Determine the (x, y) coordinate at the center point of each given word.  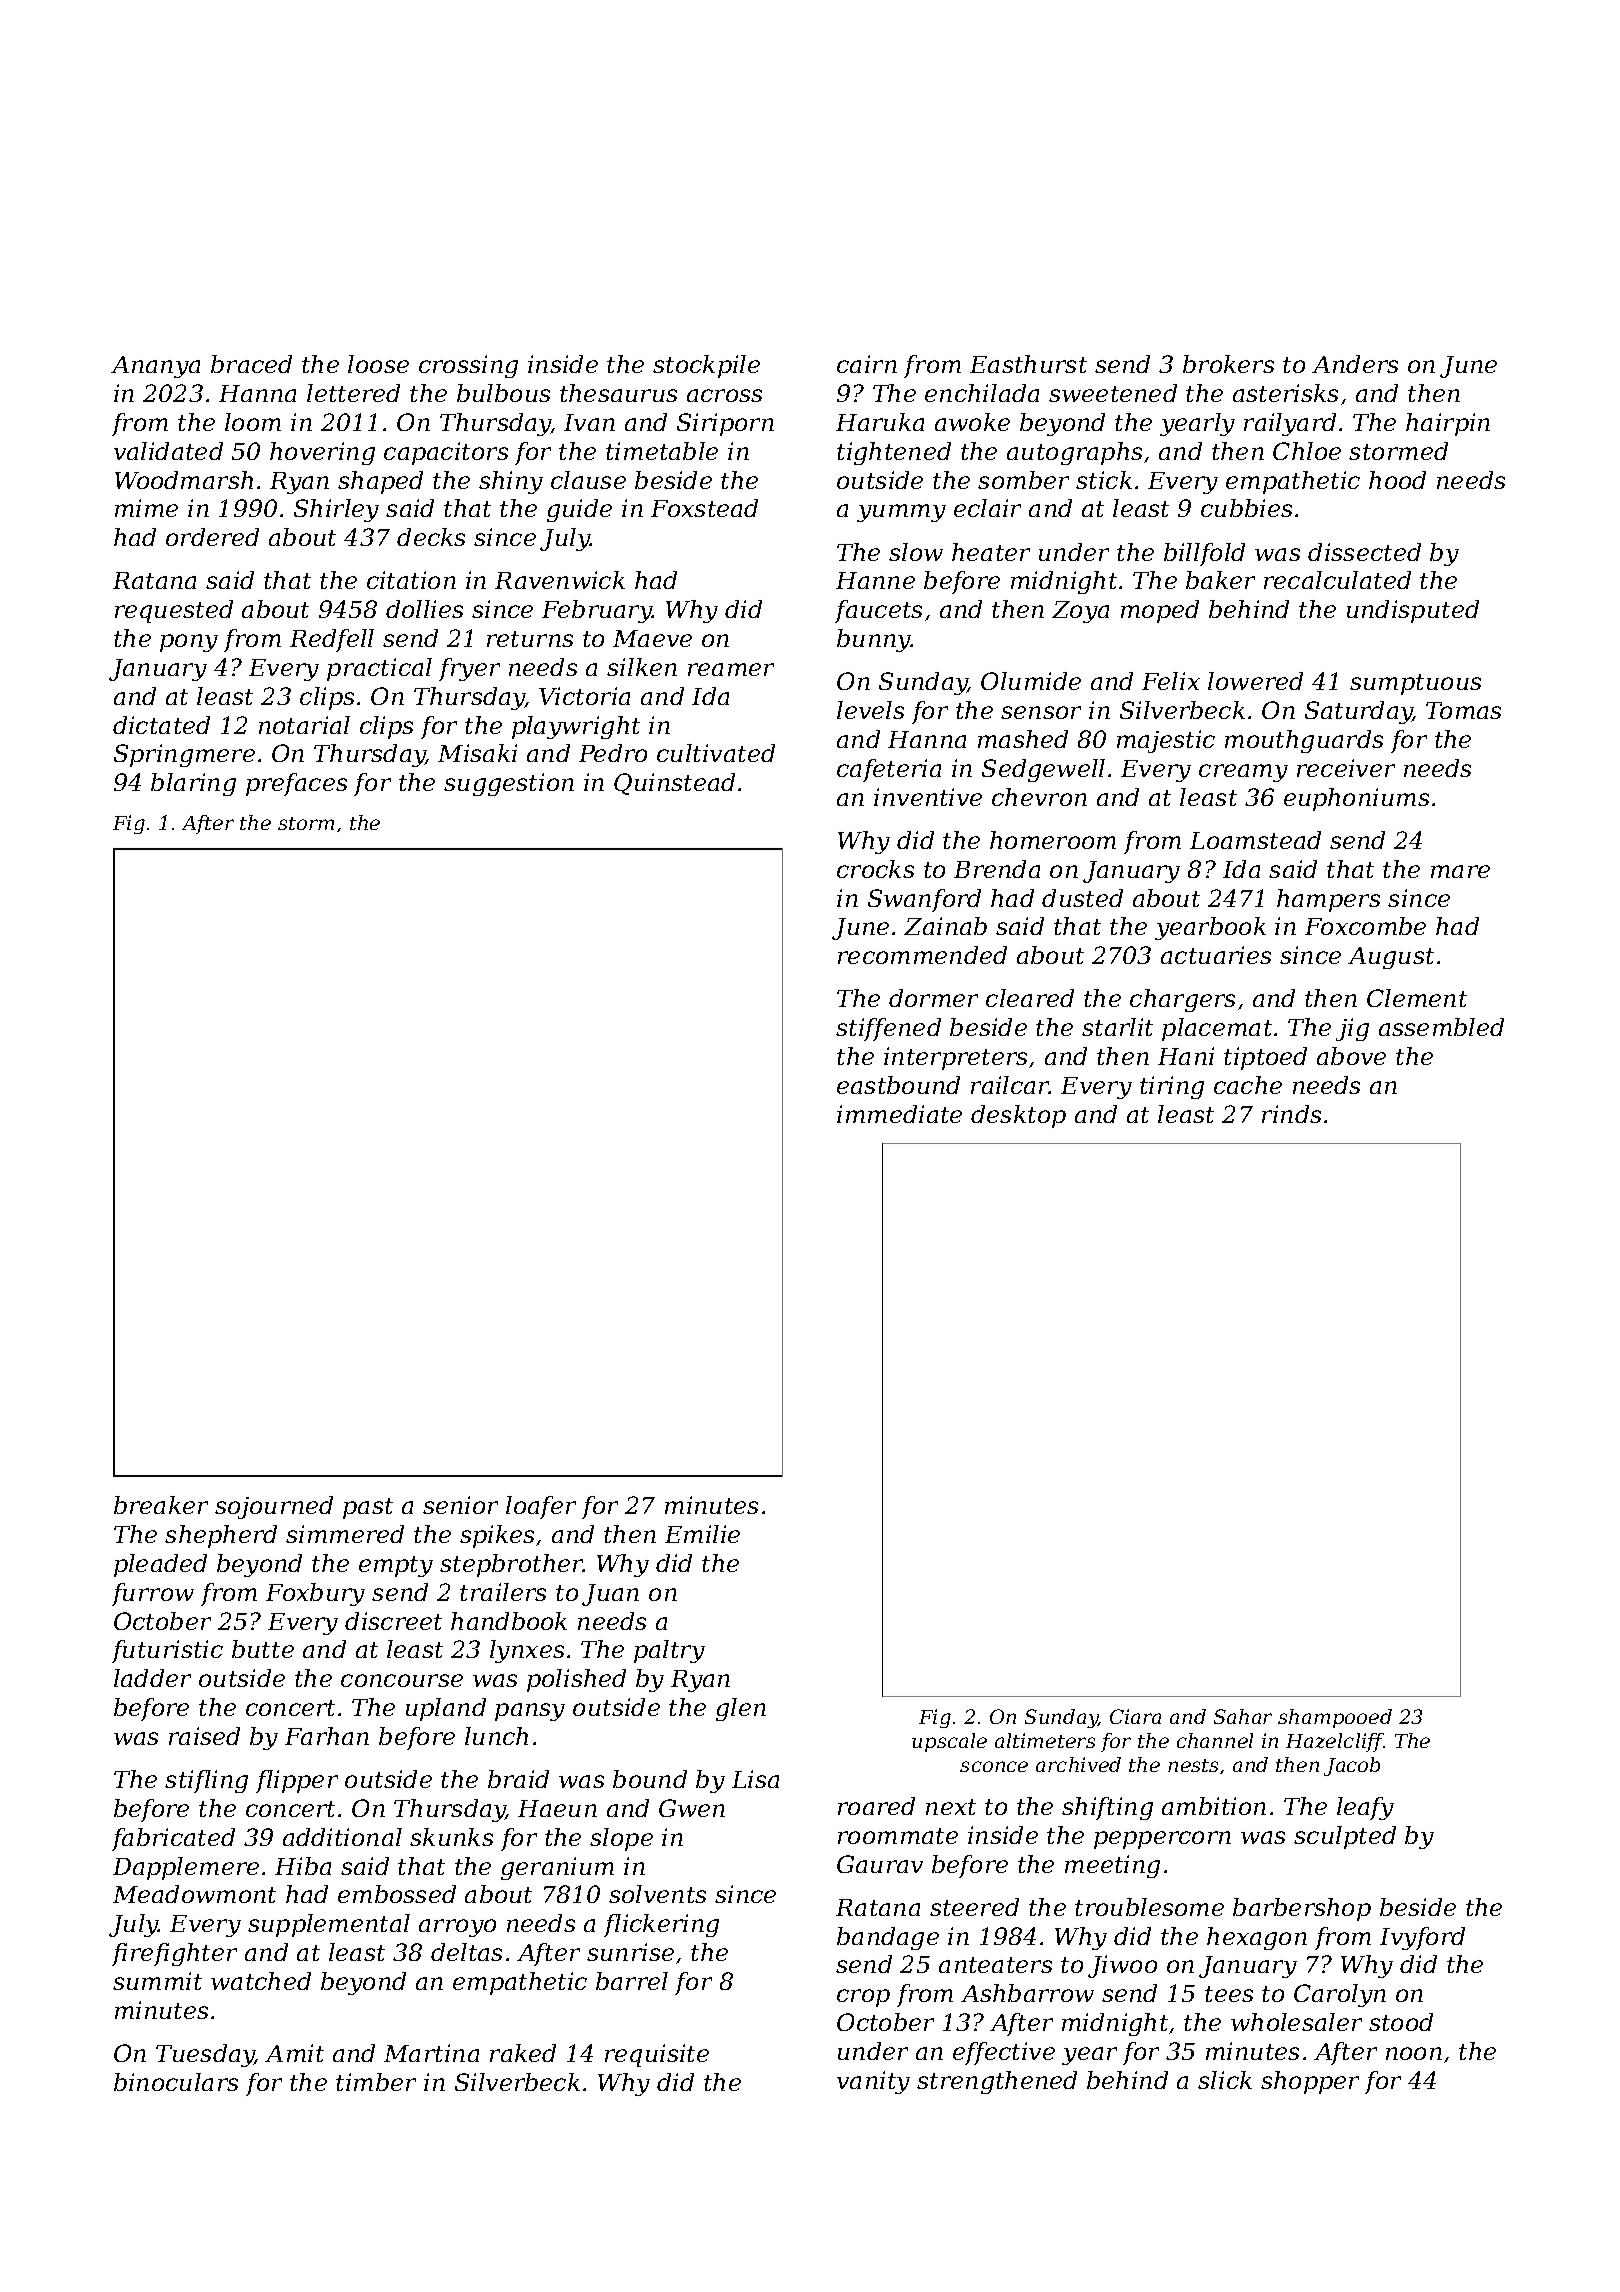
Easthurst (1028, 364)
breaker (161, 1505)
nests (1193, 1765)
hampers (1328, 900)
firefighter (174, 1954)
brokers (1228, 364)
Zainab (945, 926)
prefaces (296, 784)
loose (378, 364)
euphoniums (1356, 799)
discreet (393, 1621)
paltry (669, 1651)
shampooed (1335, 1718)
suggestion (509, 784)
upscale (949, 1742)
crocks (875, 869)
